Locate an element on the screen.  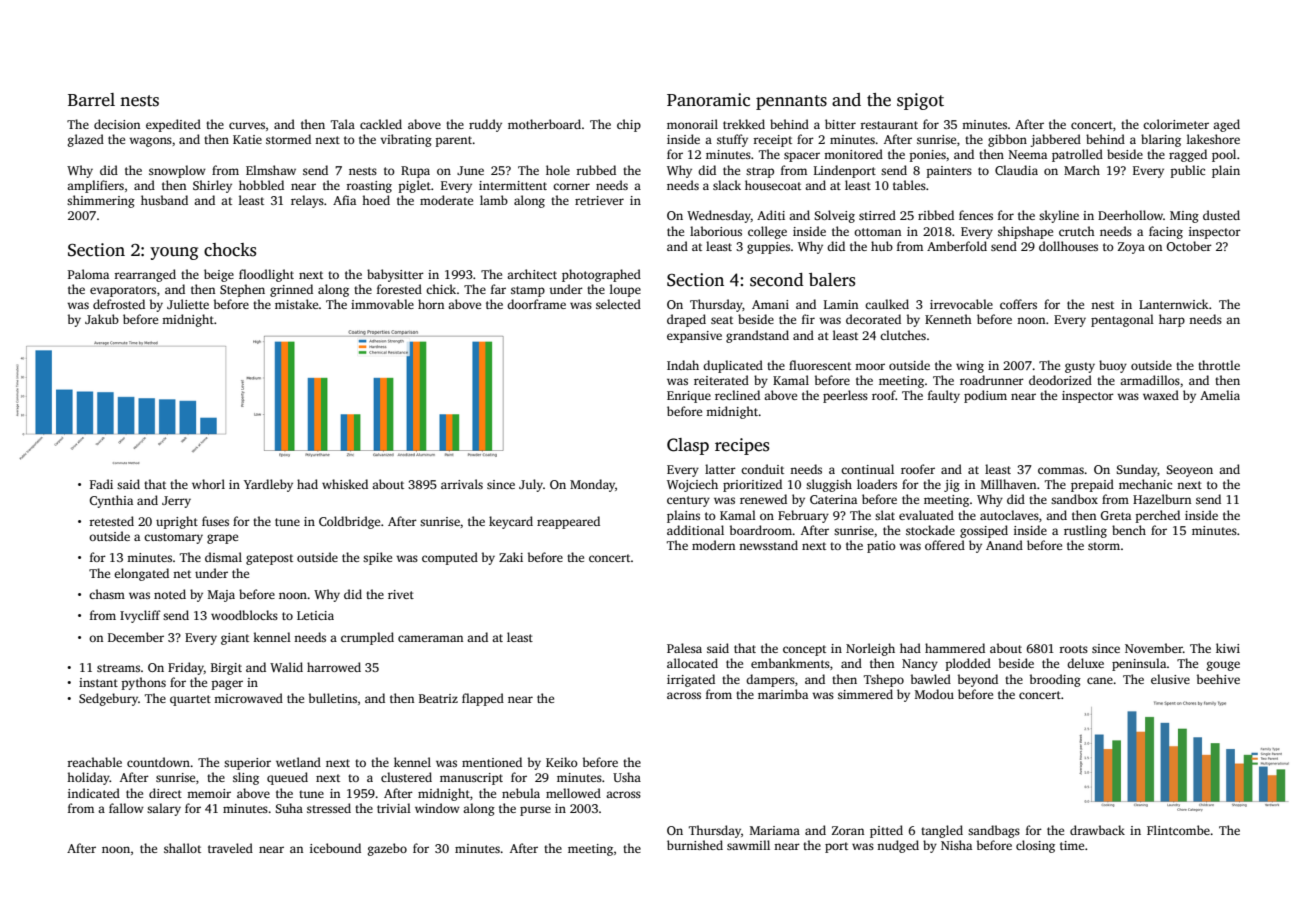
husband is located at coordinates (164, 200).
